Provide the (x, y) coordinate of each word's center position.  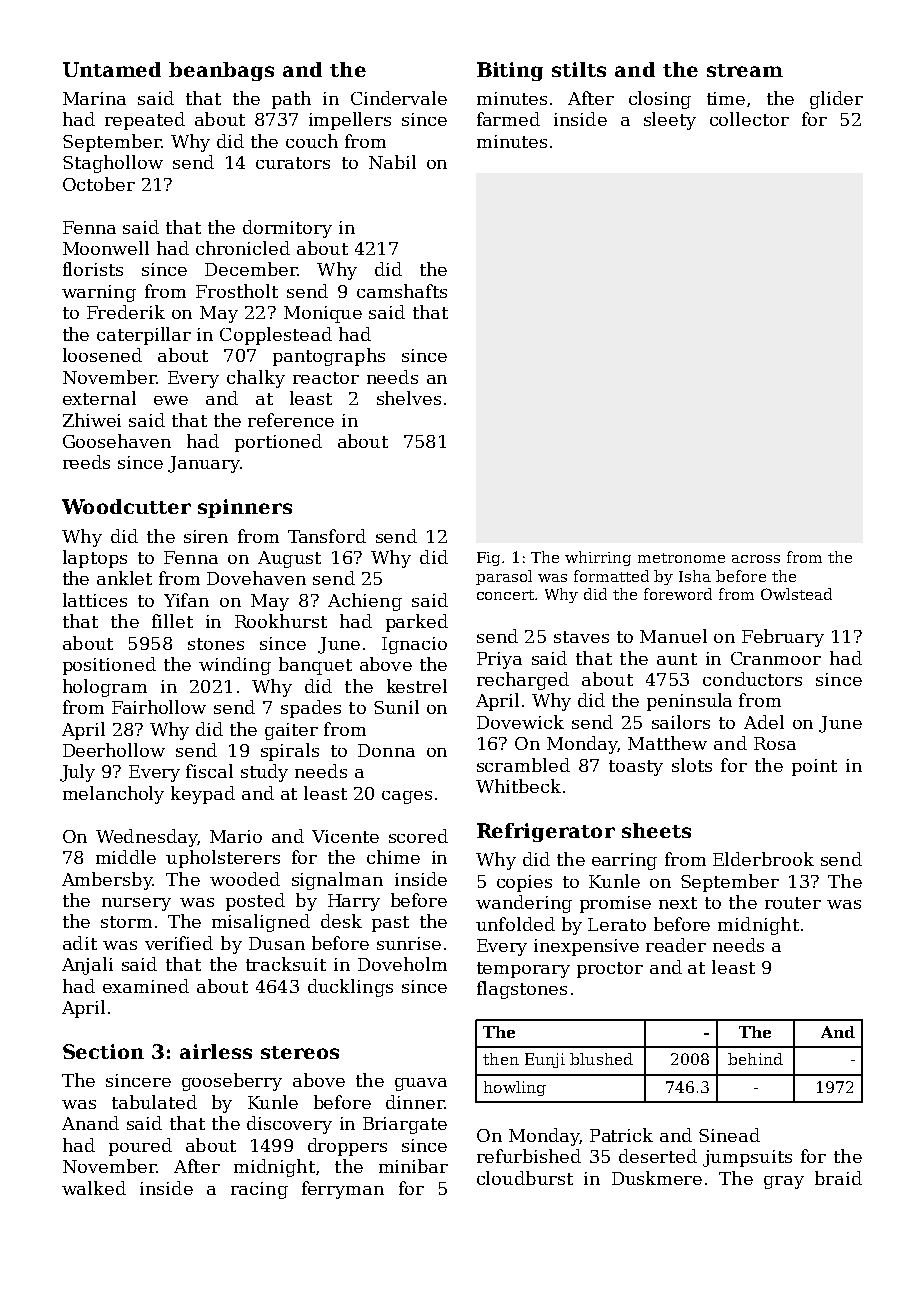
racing (259, 1190)
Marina (94, 98)
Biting (510, 71)
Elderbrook (763, 859)
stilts (579, 69)
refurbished (529, 1156)
